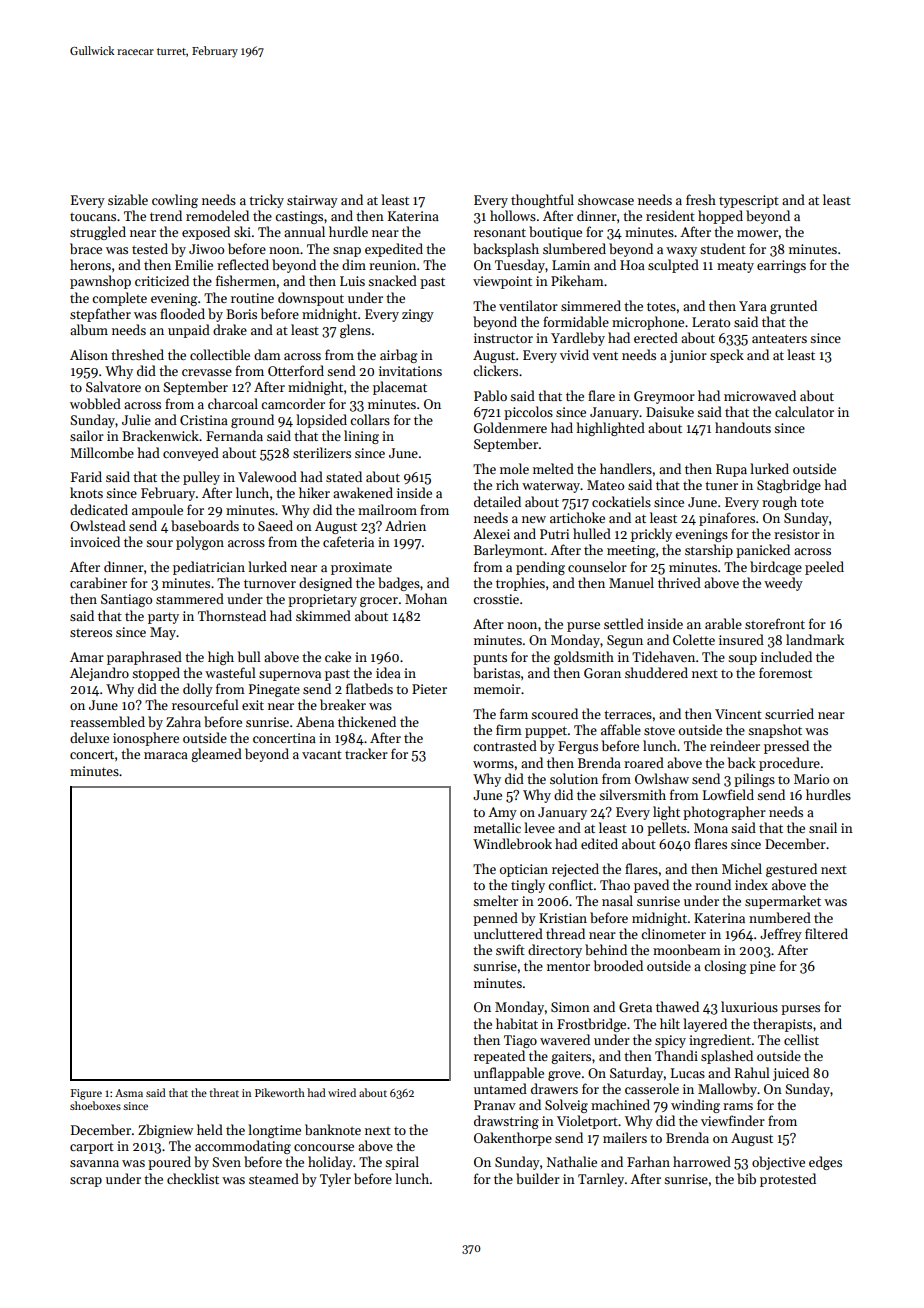  What do you see at coordinates (670, 411) in the screenshot?
I see `Daisuke` at bounding box center [670, 411].
